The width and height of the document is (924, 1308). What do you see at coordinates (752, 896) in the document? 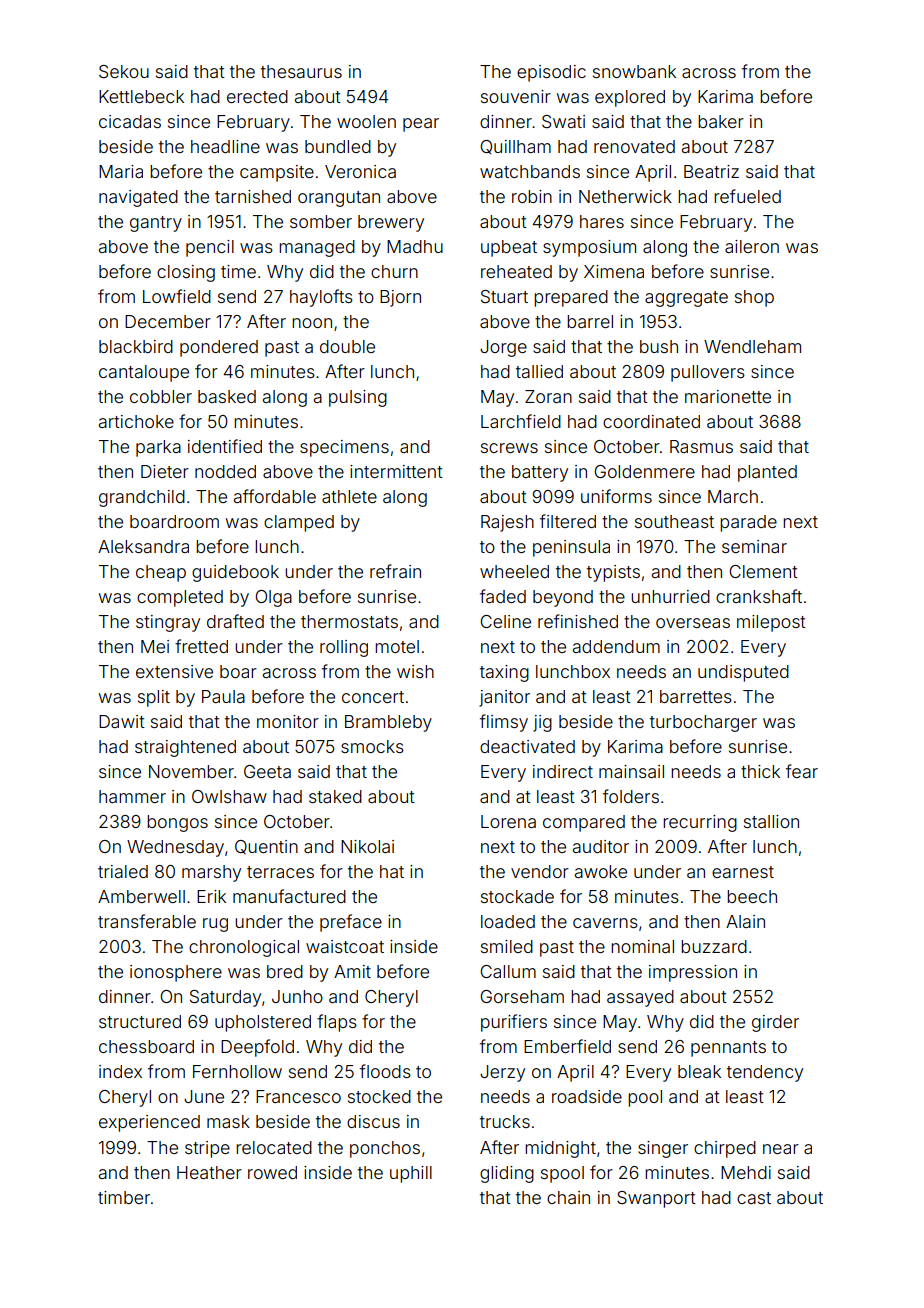
I see `beech` at bounding box center [752, 896].
